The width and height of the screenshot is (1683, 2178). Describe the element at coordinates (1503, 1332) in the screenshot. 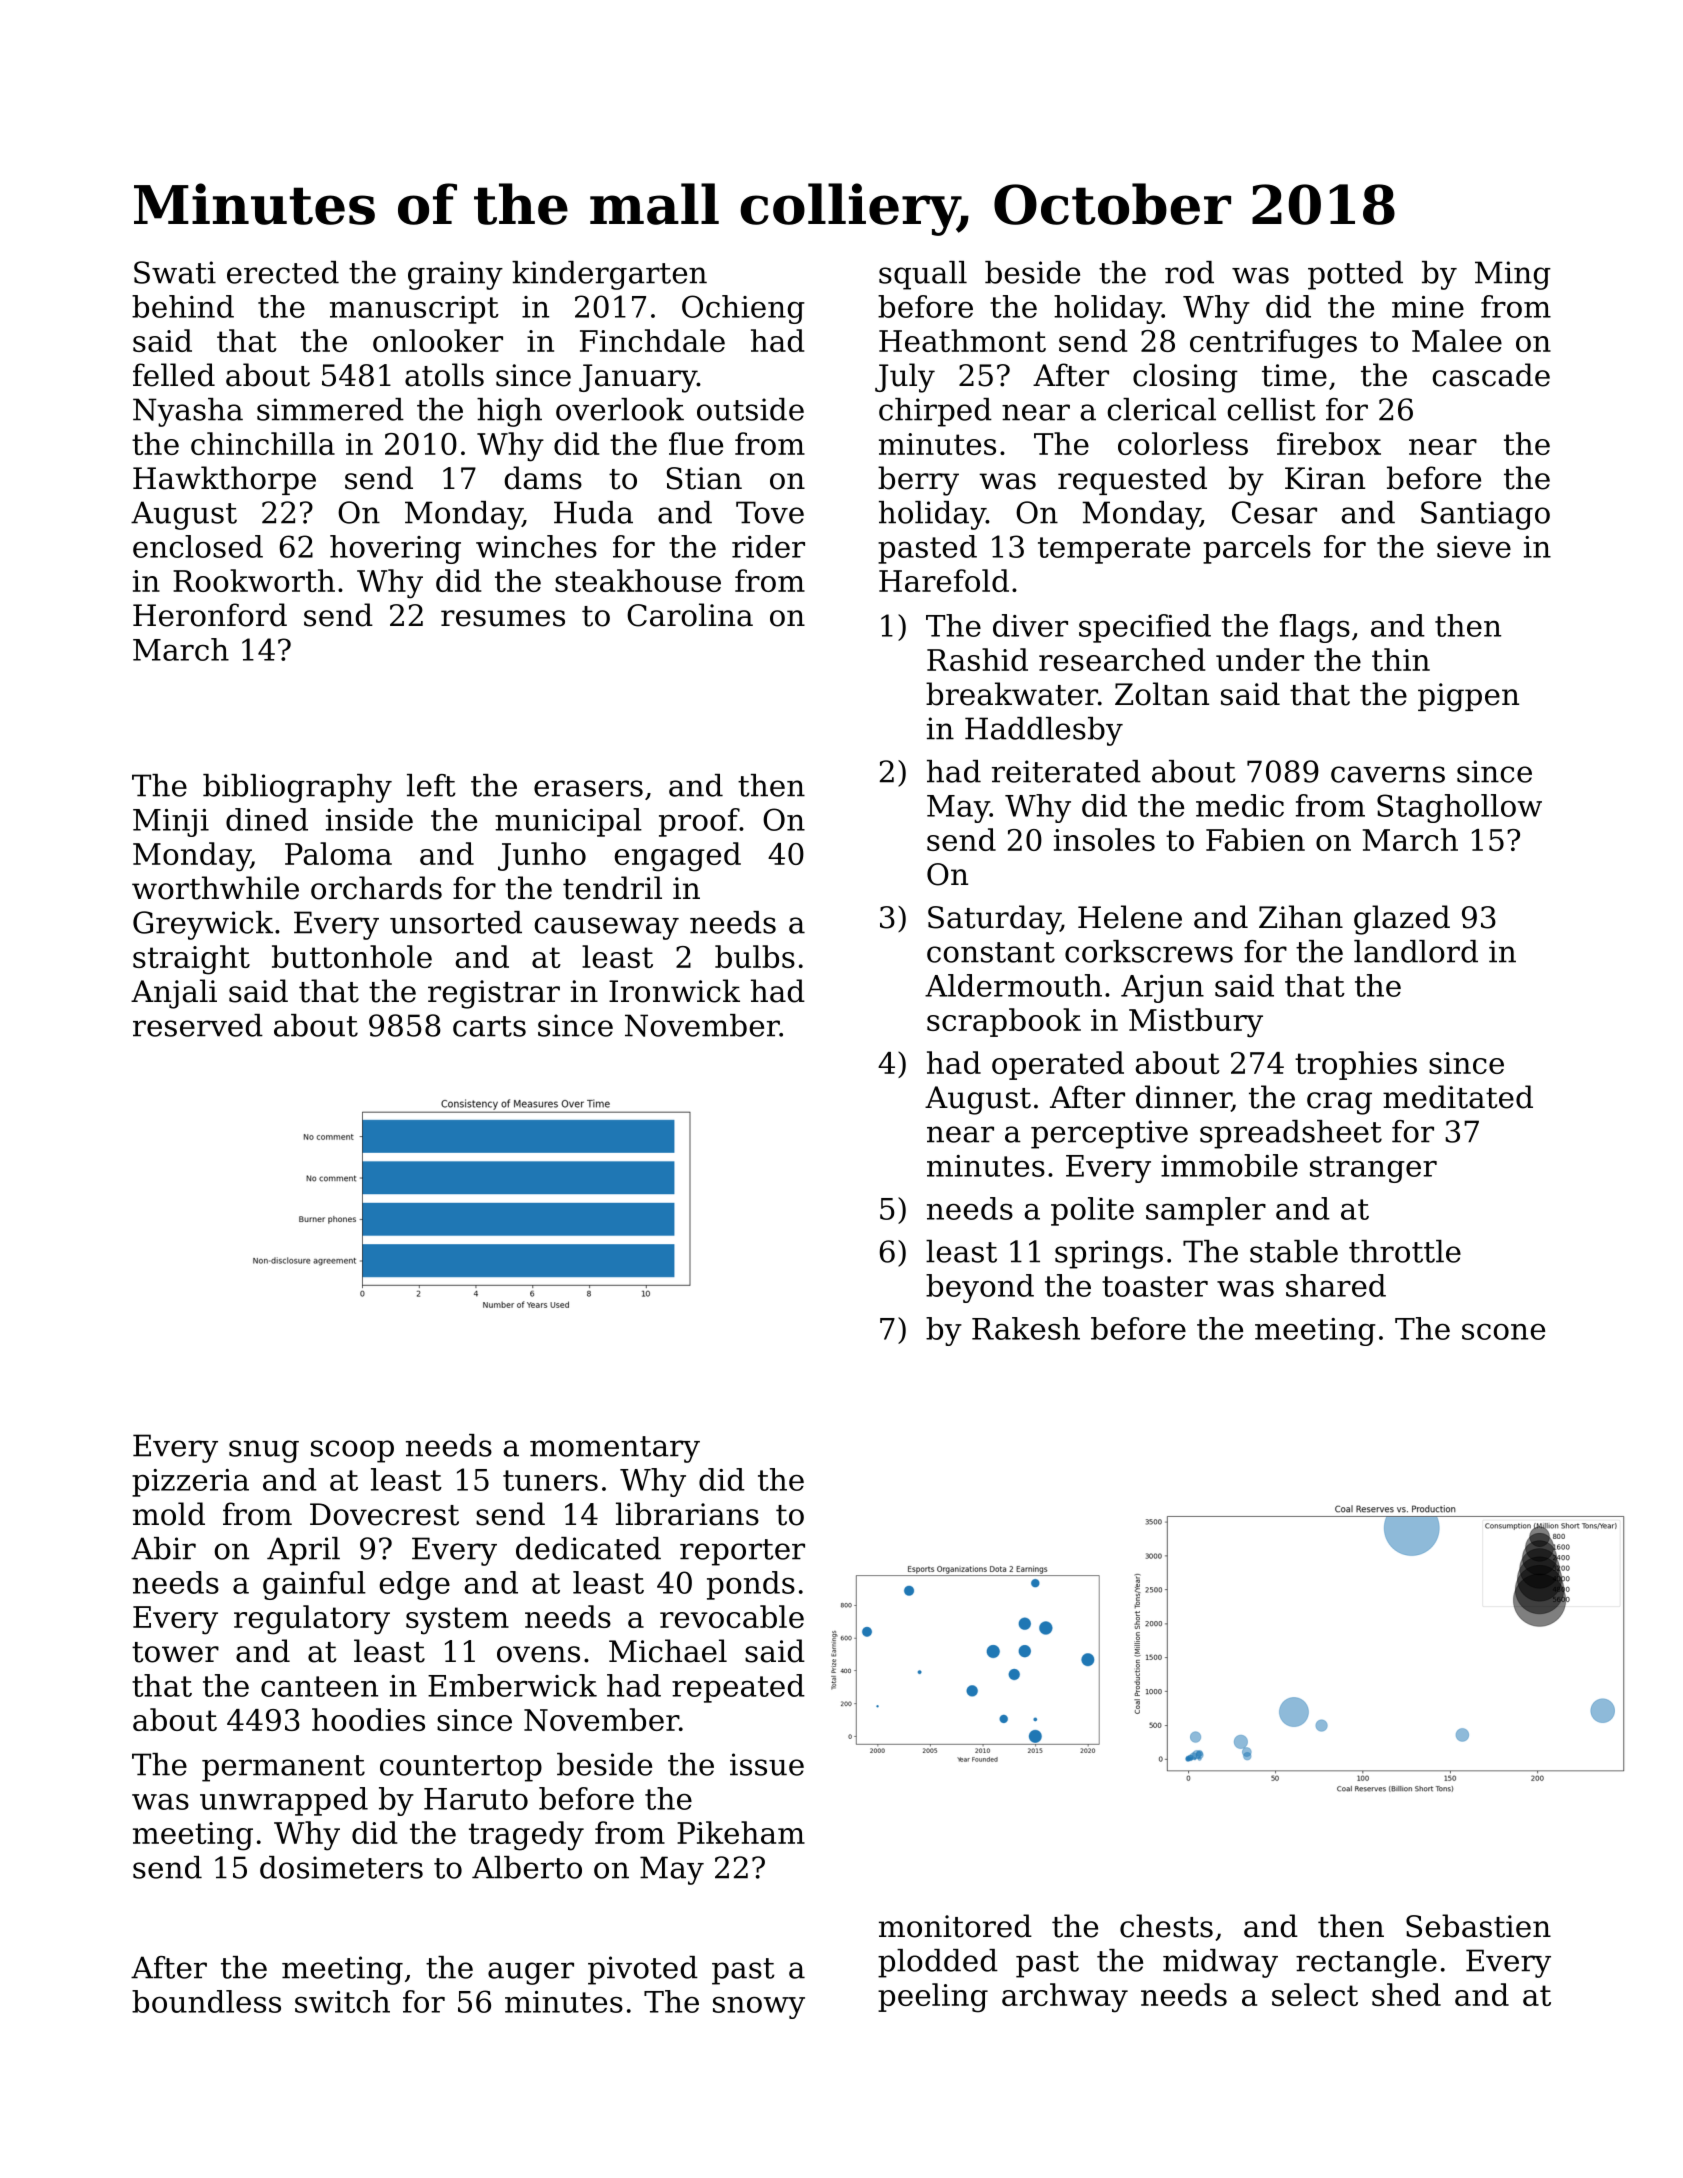

I see `scone` at that location.
